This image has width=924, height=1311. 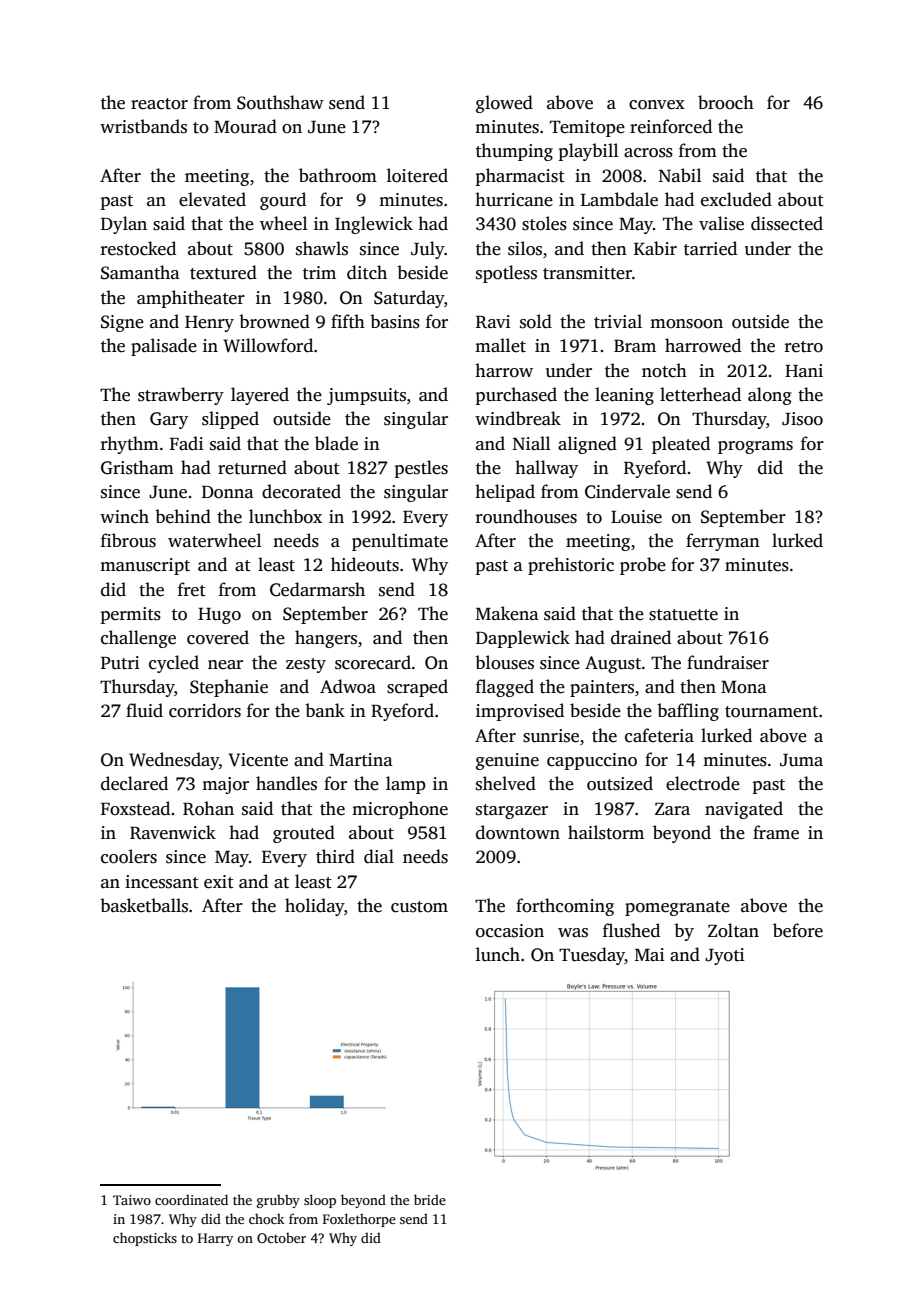 What do you see at coordinates (280, 102) in the image?
I see `Southshaw` at bounding box center [280, 102].
